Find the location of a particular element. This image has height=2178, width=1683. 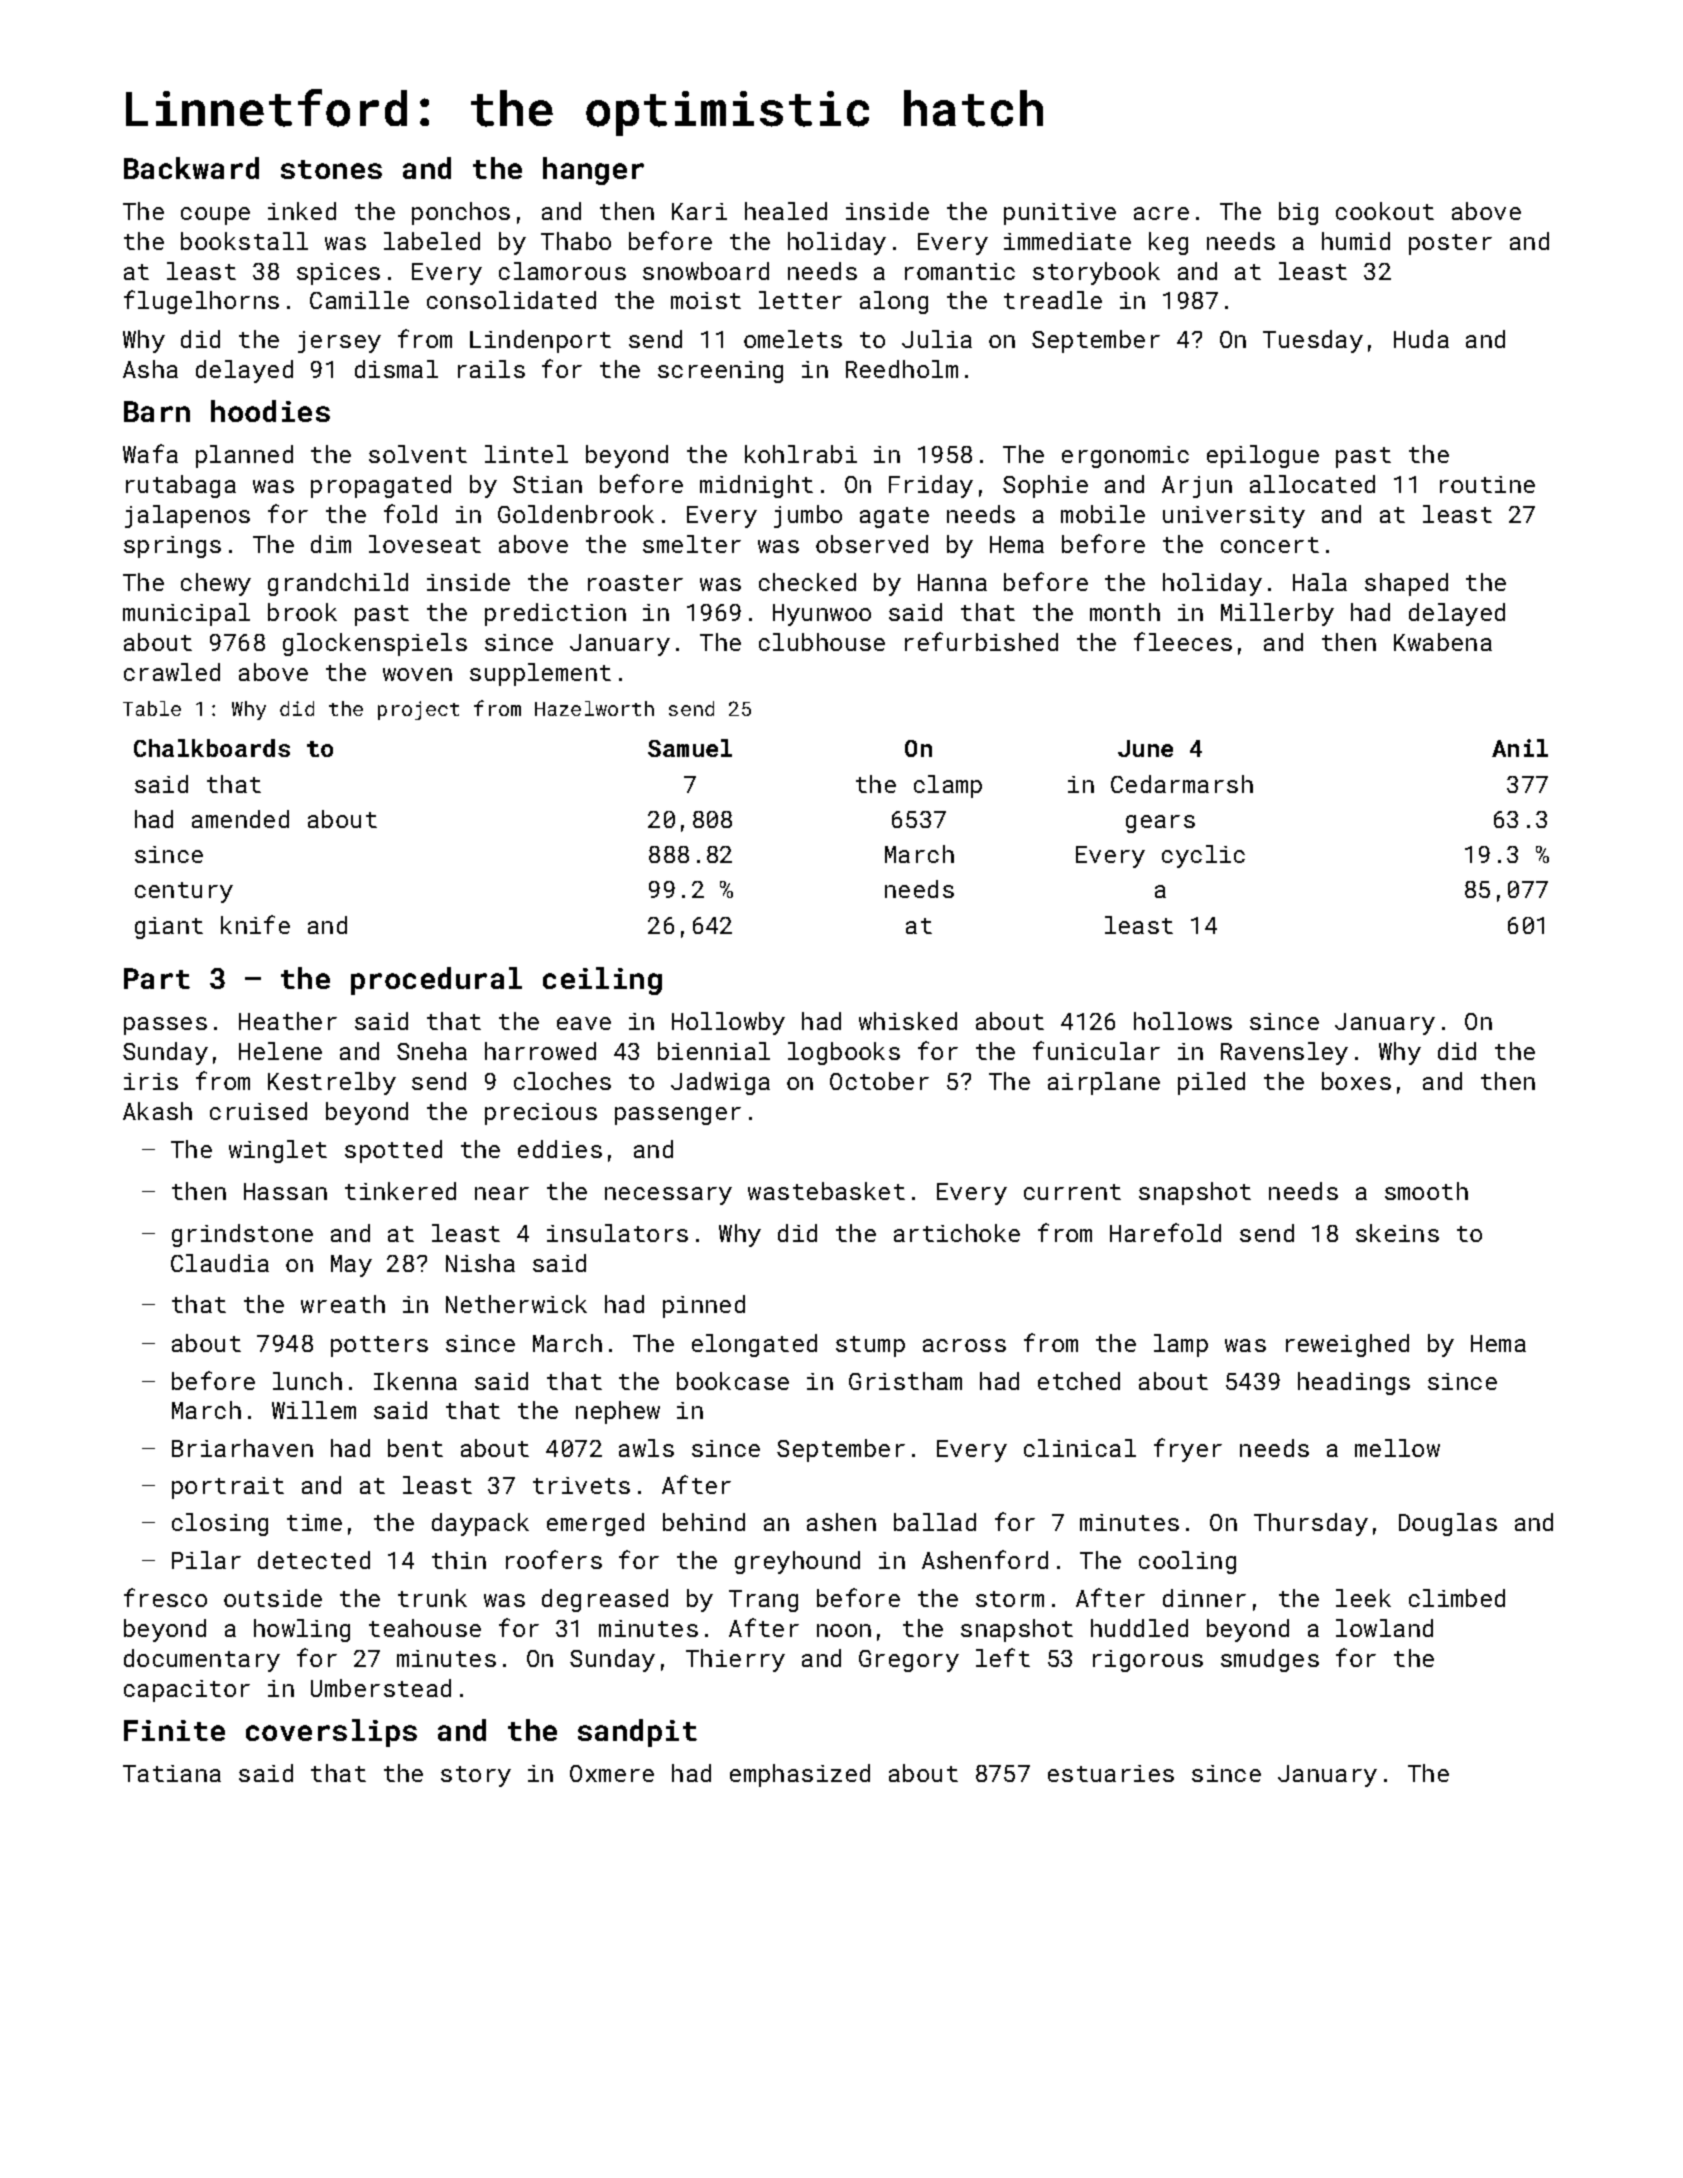

Anil is located at coordinates (1520, 748).
